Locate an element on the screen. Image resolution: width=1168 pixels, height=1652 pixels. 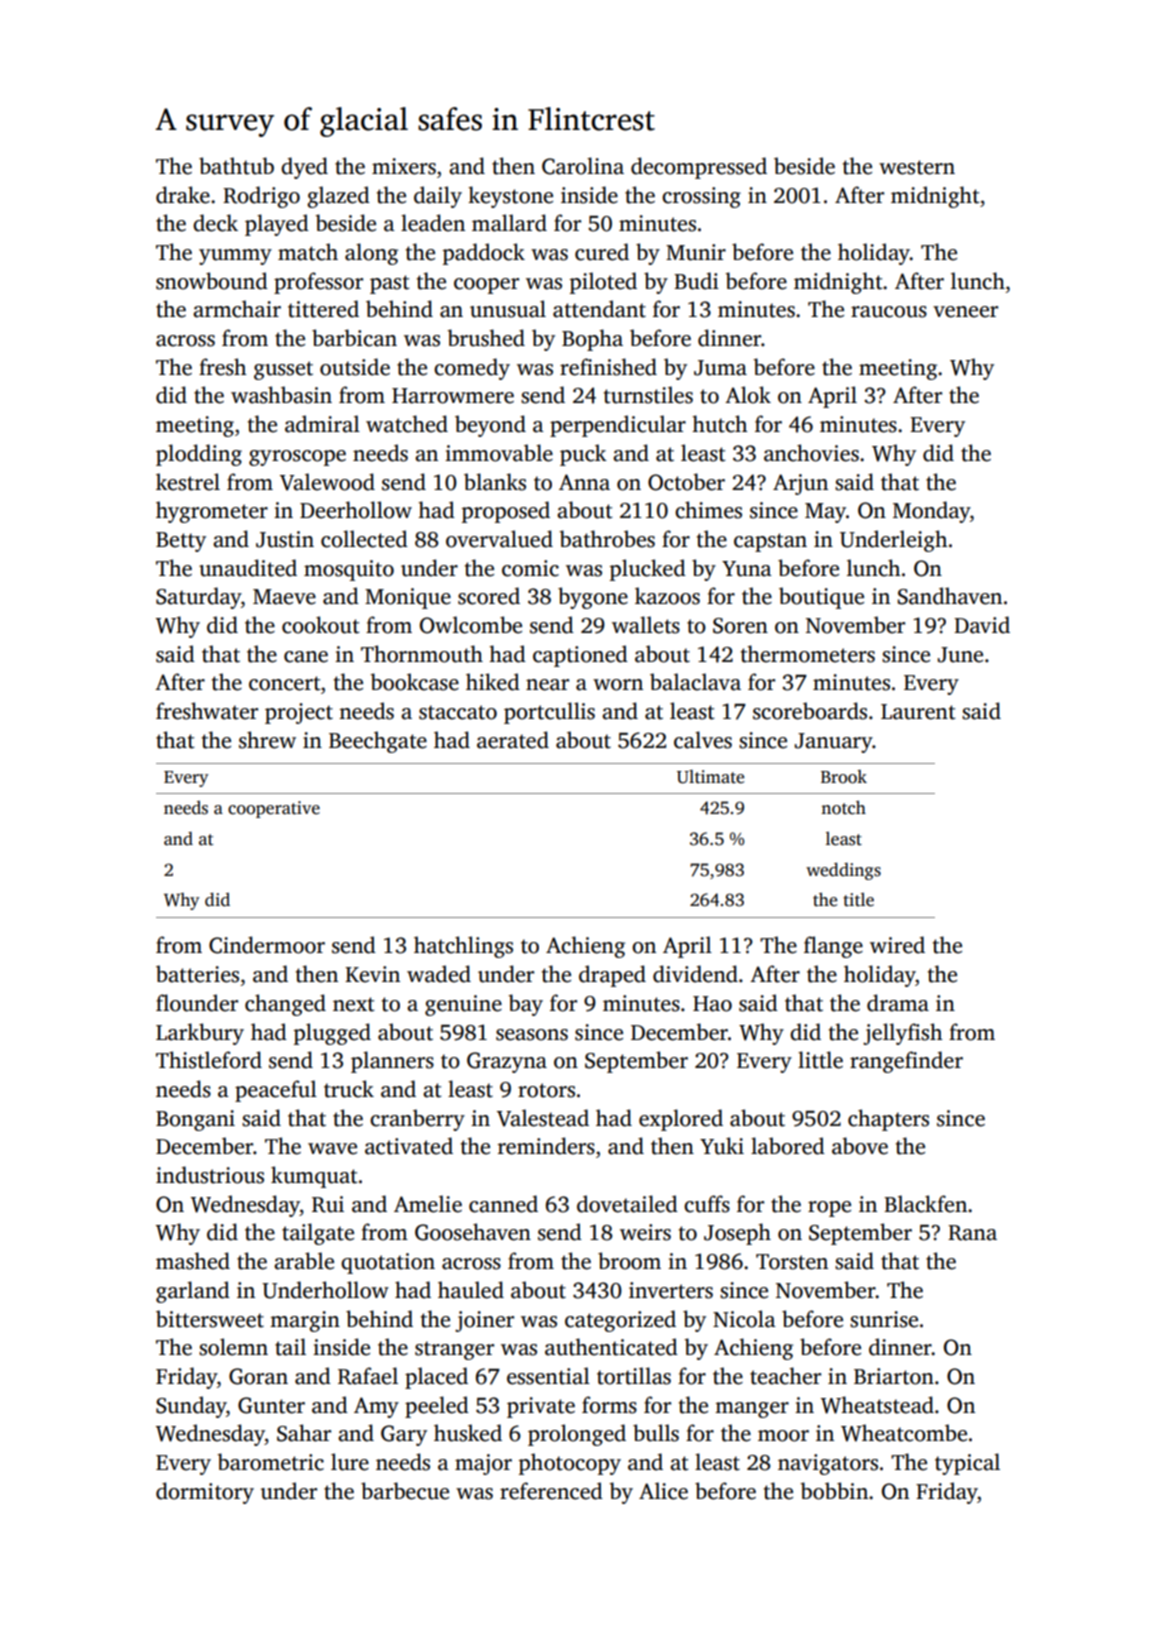
bobbin is located at coordinates (834, 1491).
